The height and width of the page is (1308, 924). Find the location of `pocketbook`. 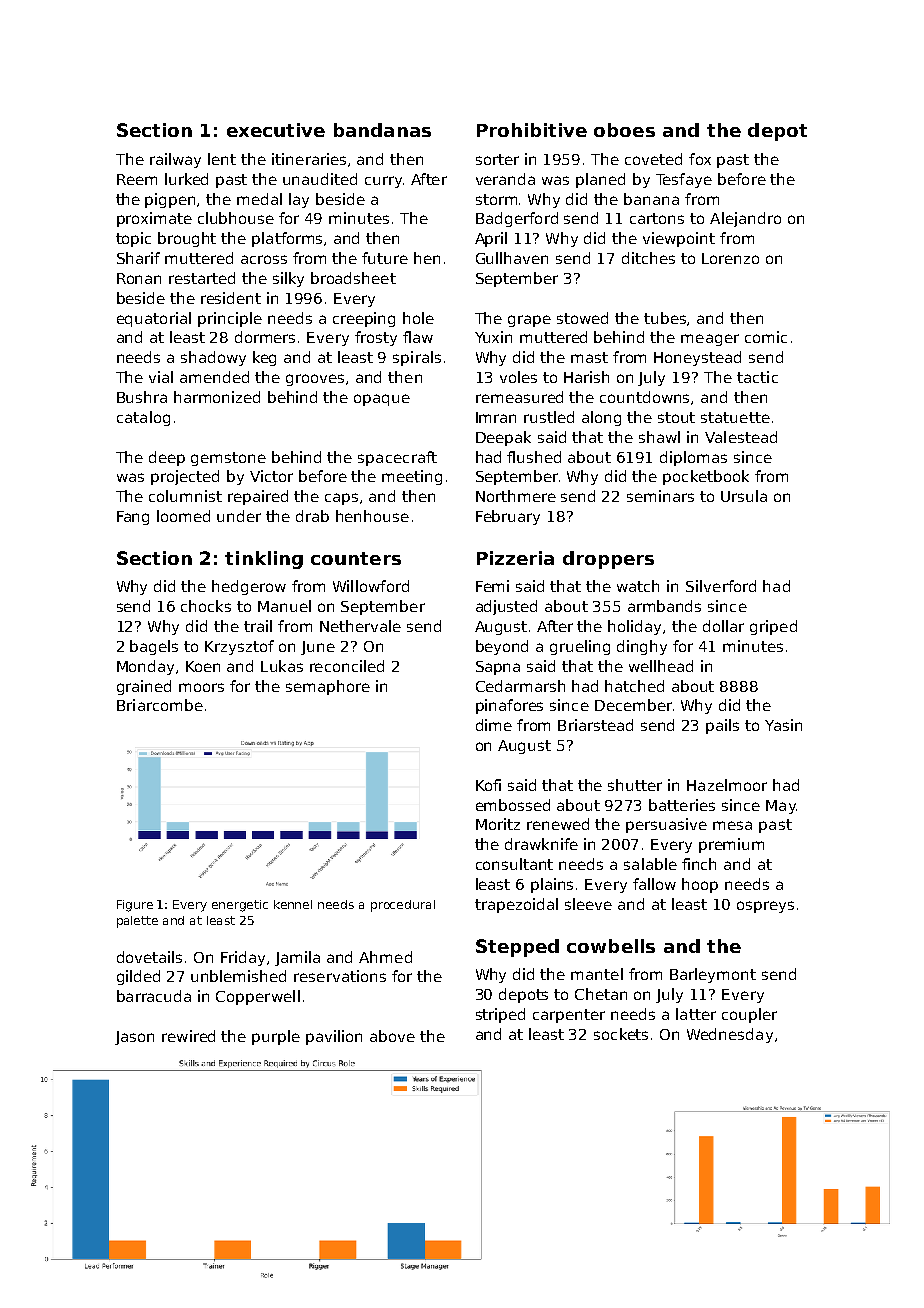

pocketbook is located at coordinates (706, 477).
